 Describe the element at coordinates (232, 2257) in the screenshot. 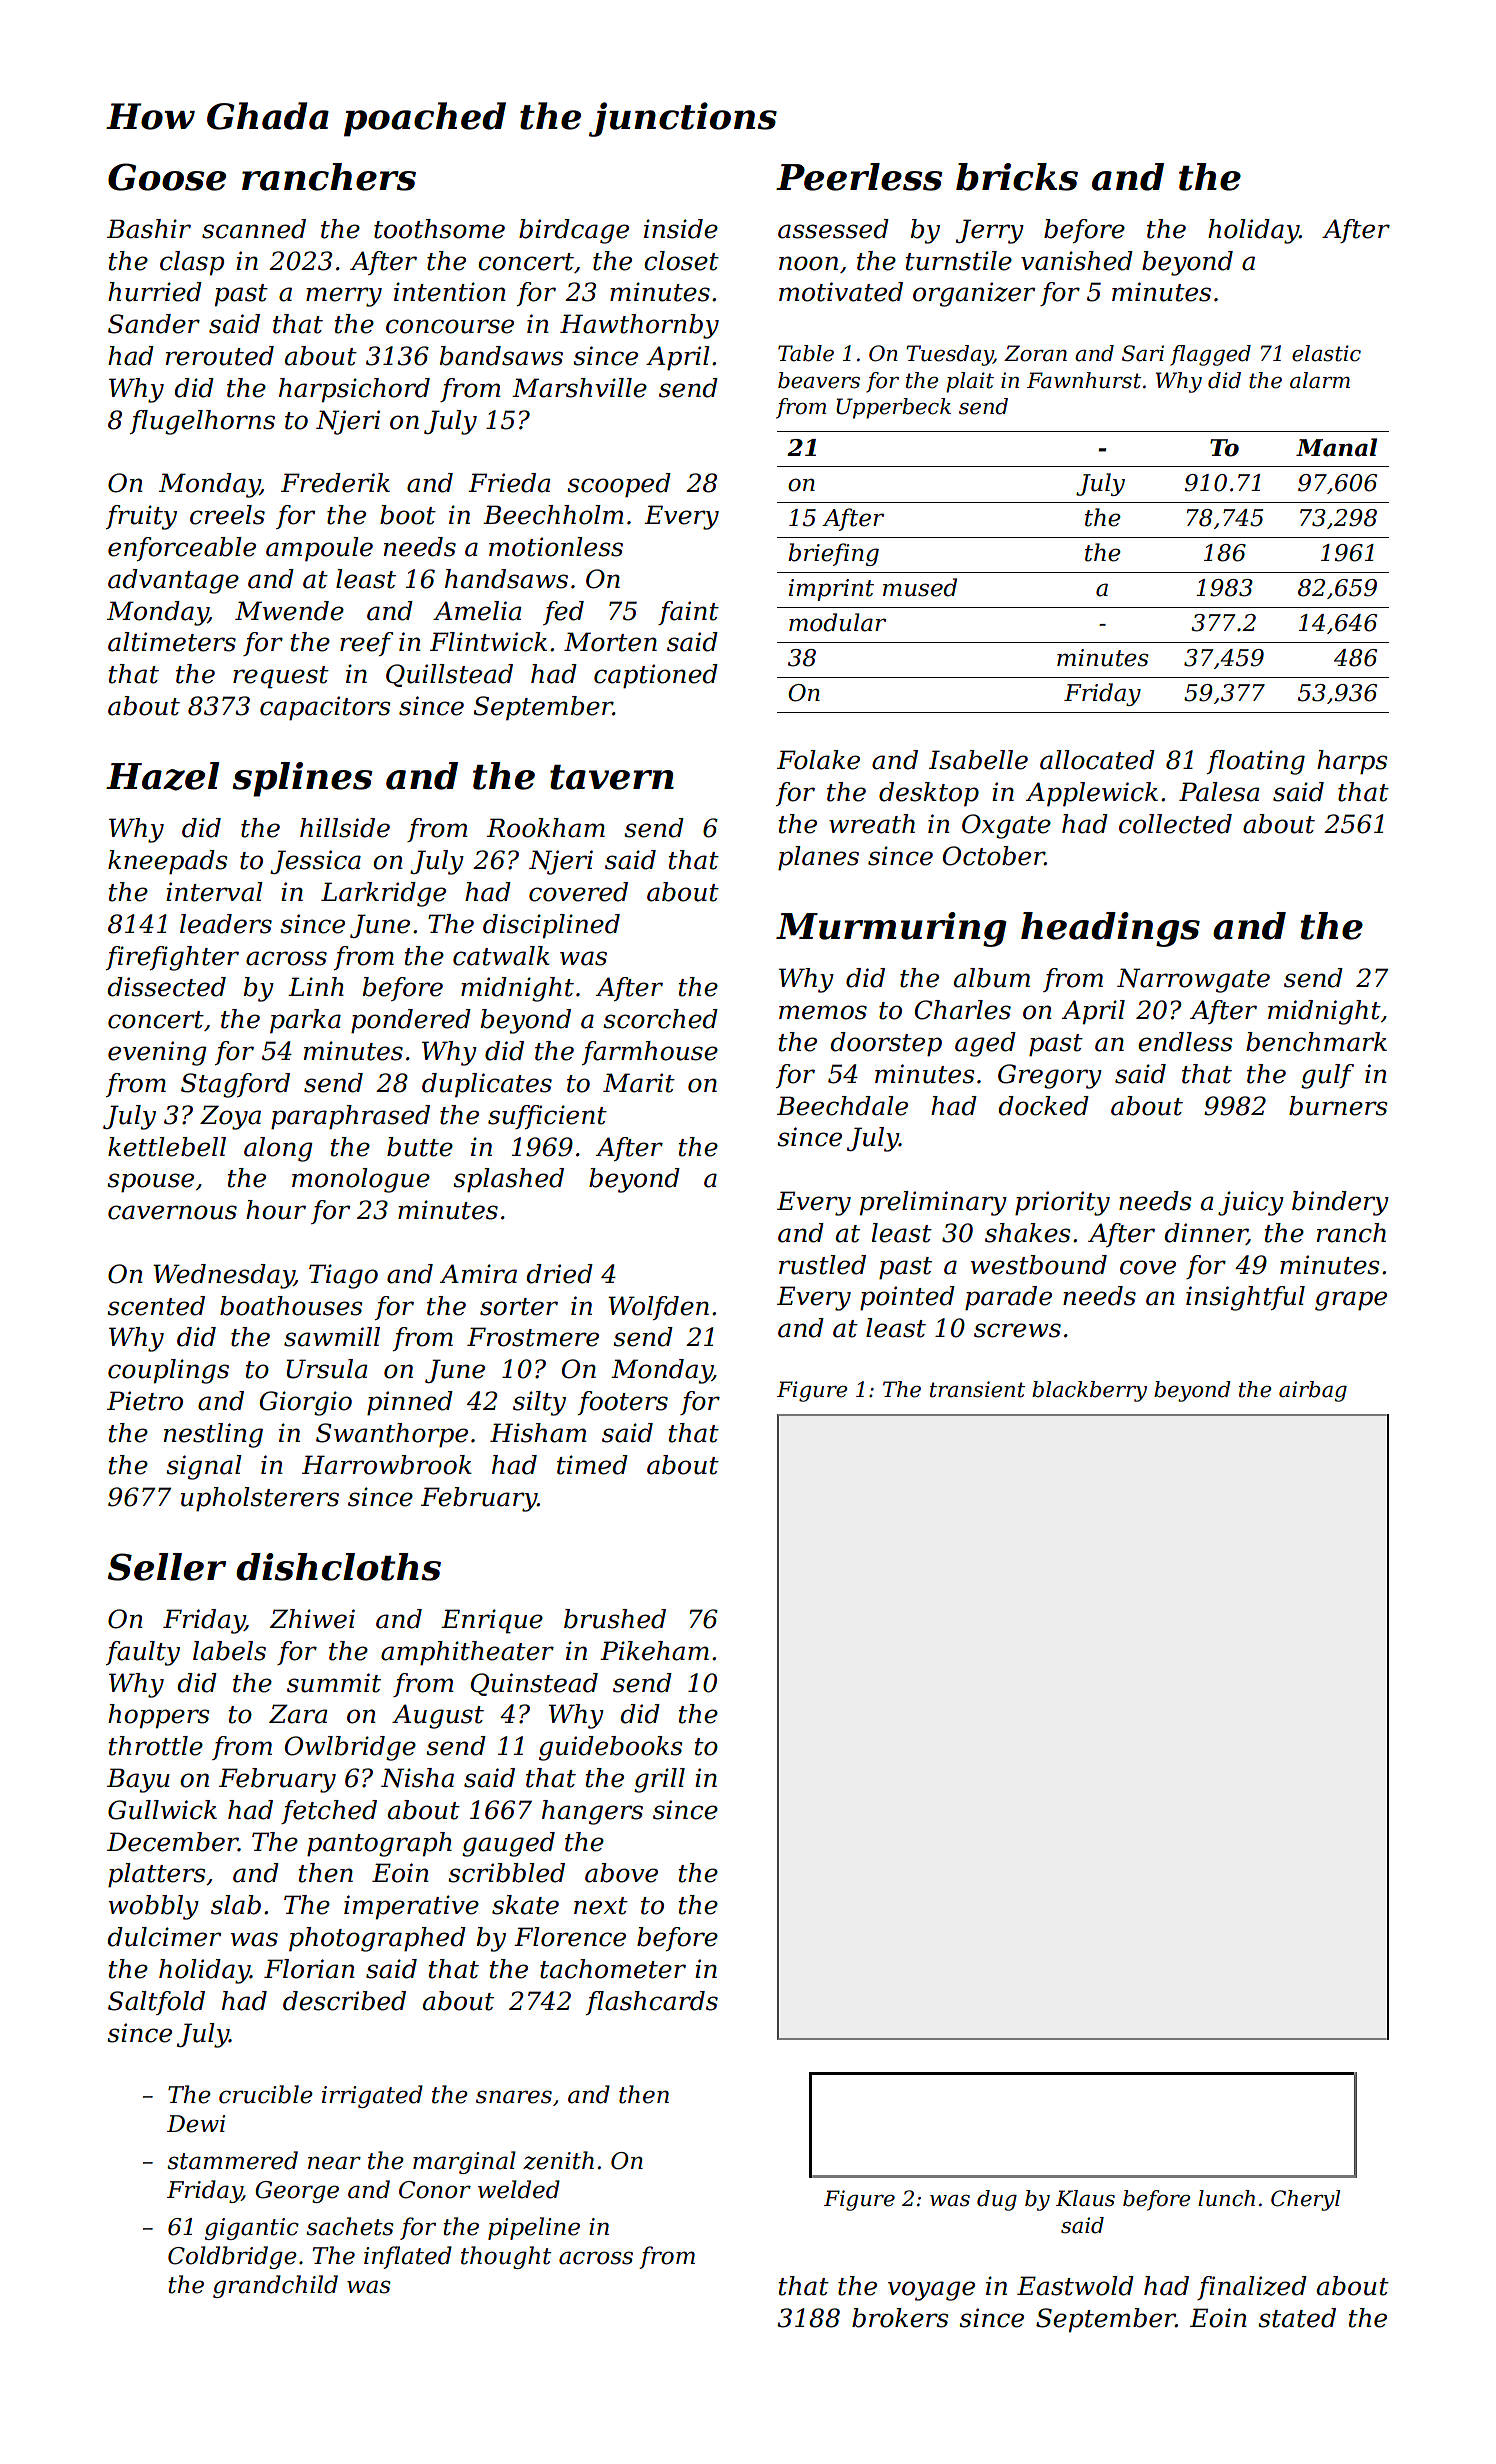

I see `Coldbridge` at that location.
